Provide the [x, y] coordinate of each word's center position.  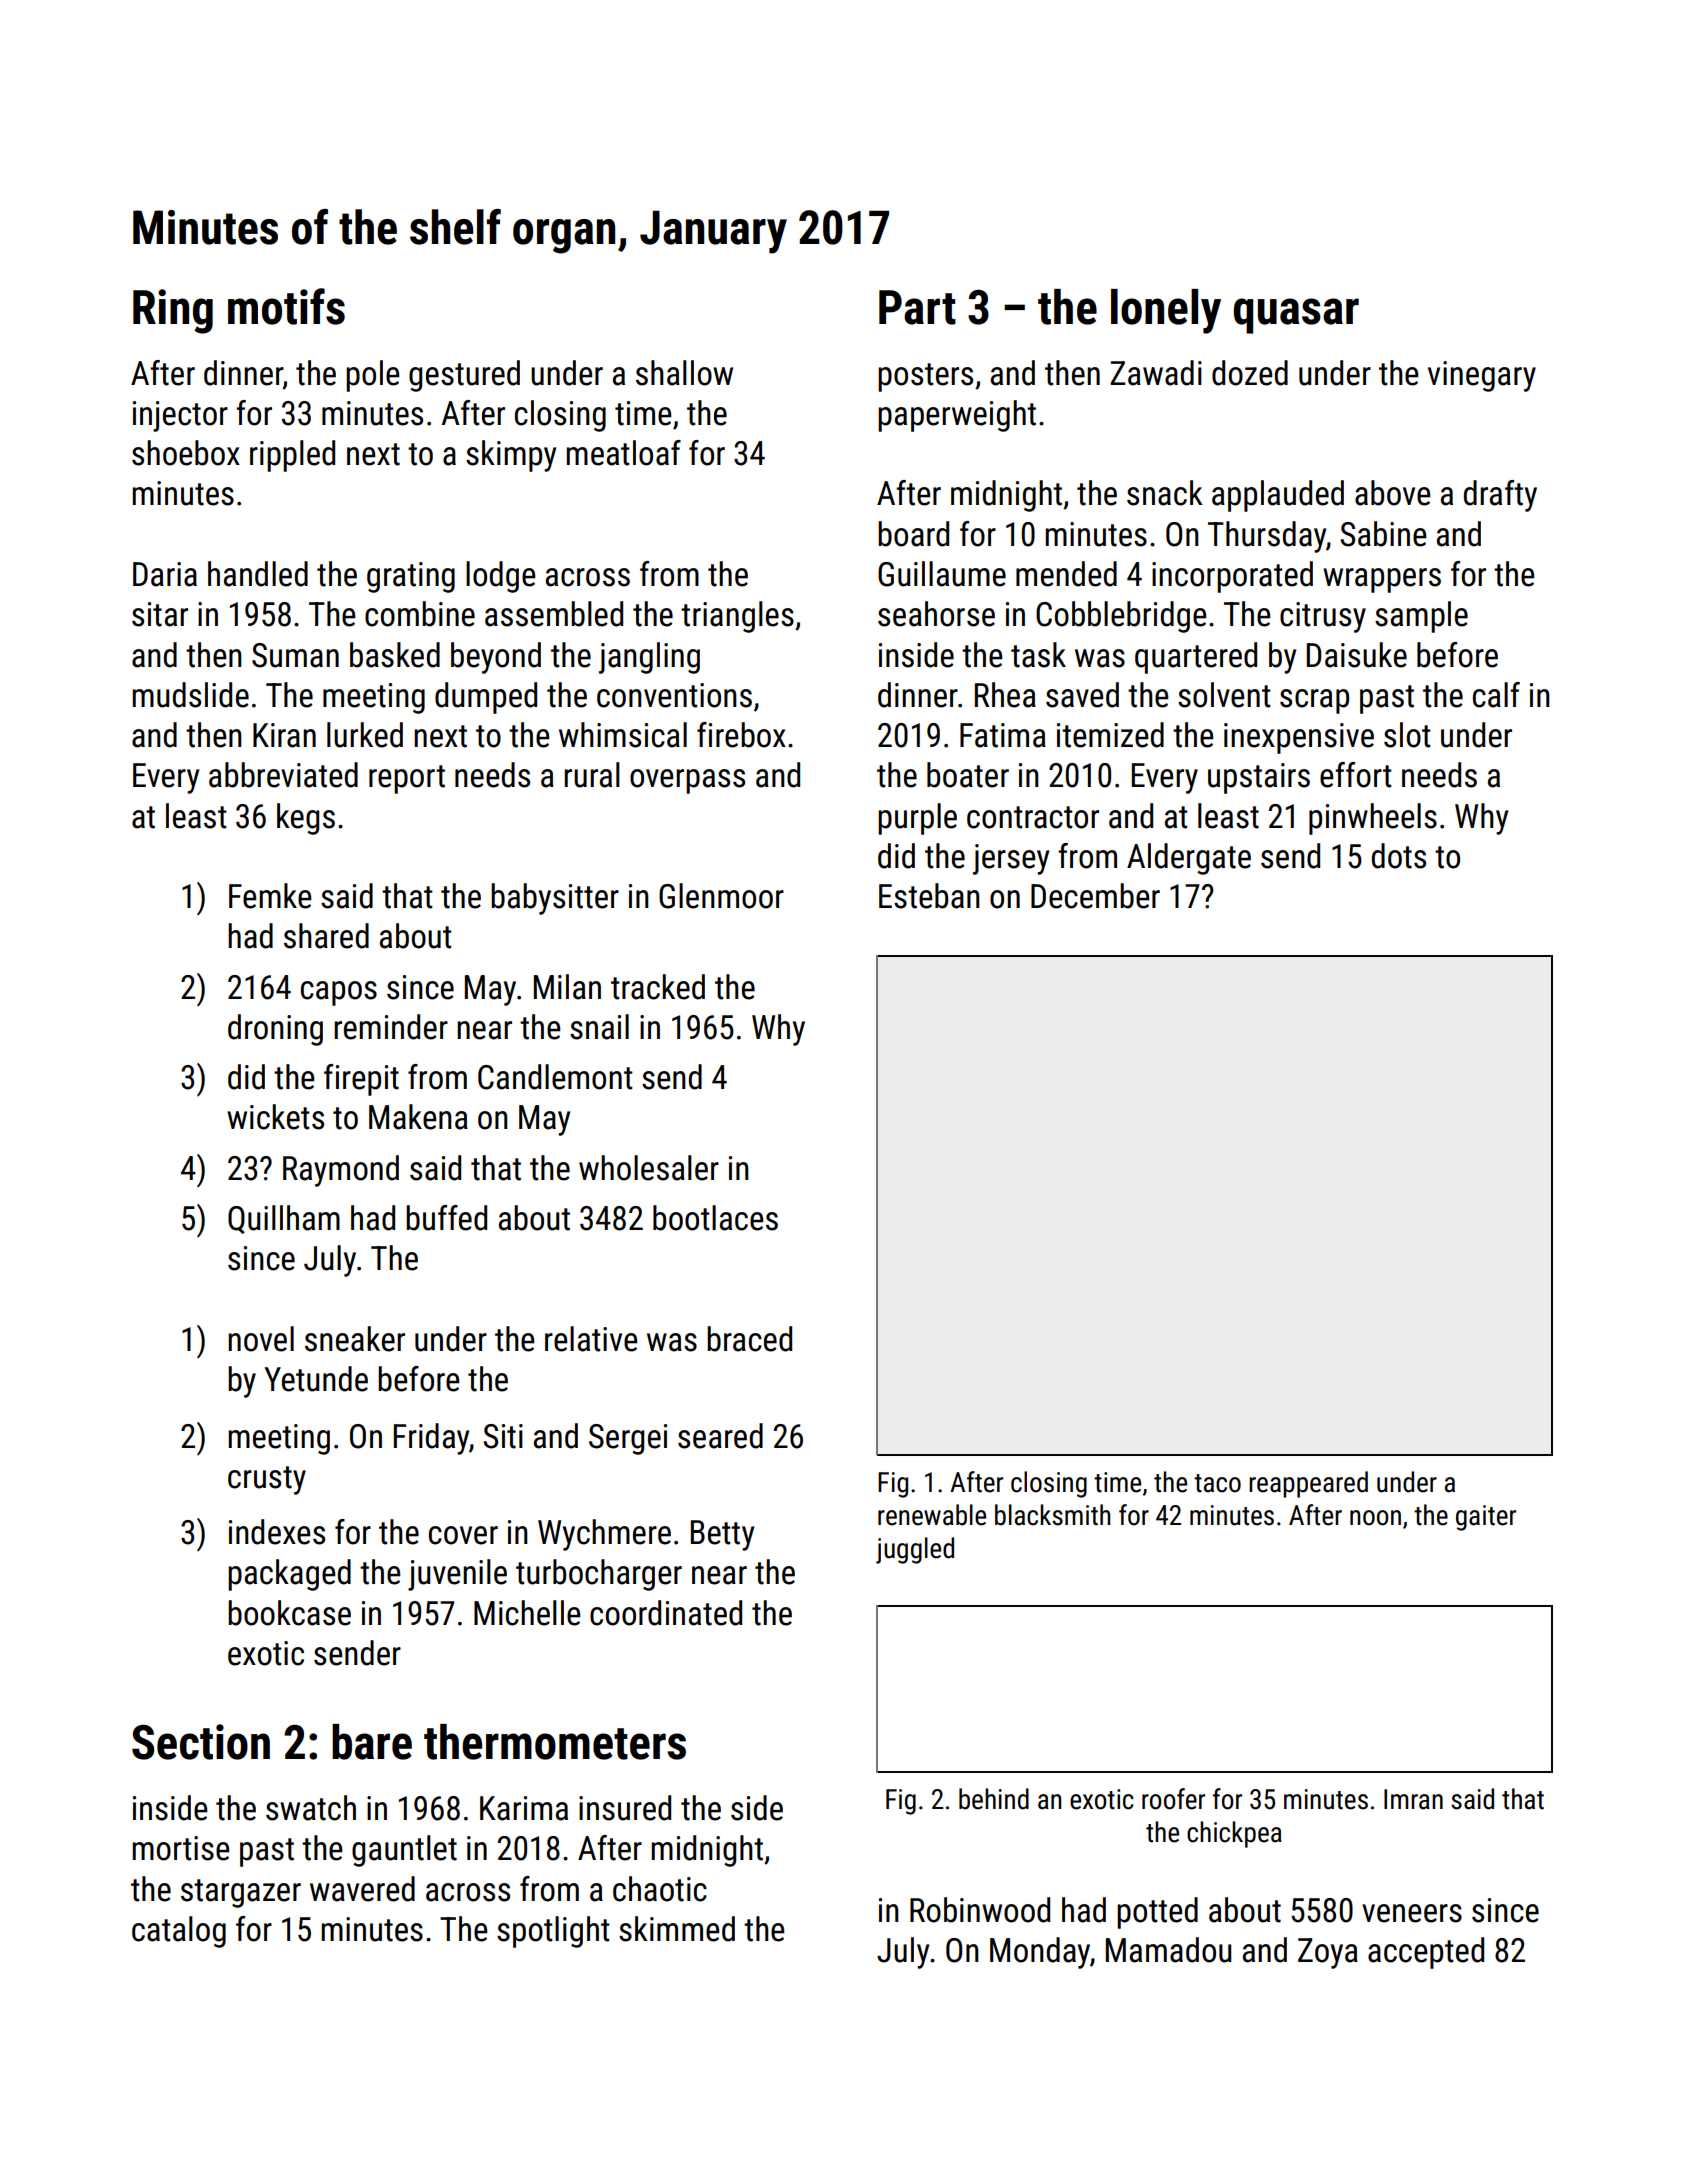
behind [994, 1799]
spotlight [553, 1932]
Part [917, 307]
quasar [1296, 316]
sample [1421, 617]
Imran [1413, 1799]
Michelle [527, 1613]
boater [968, 775]
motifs [286, 306]
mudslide [190, 695]
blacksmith [1052, 1515]
